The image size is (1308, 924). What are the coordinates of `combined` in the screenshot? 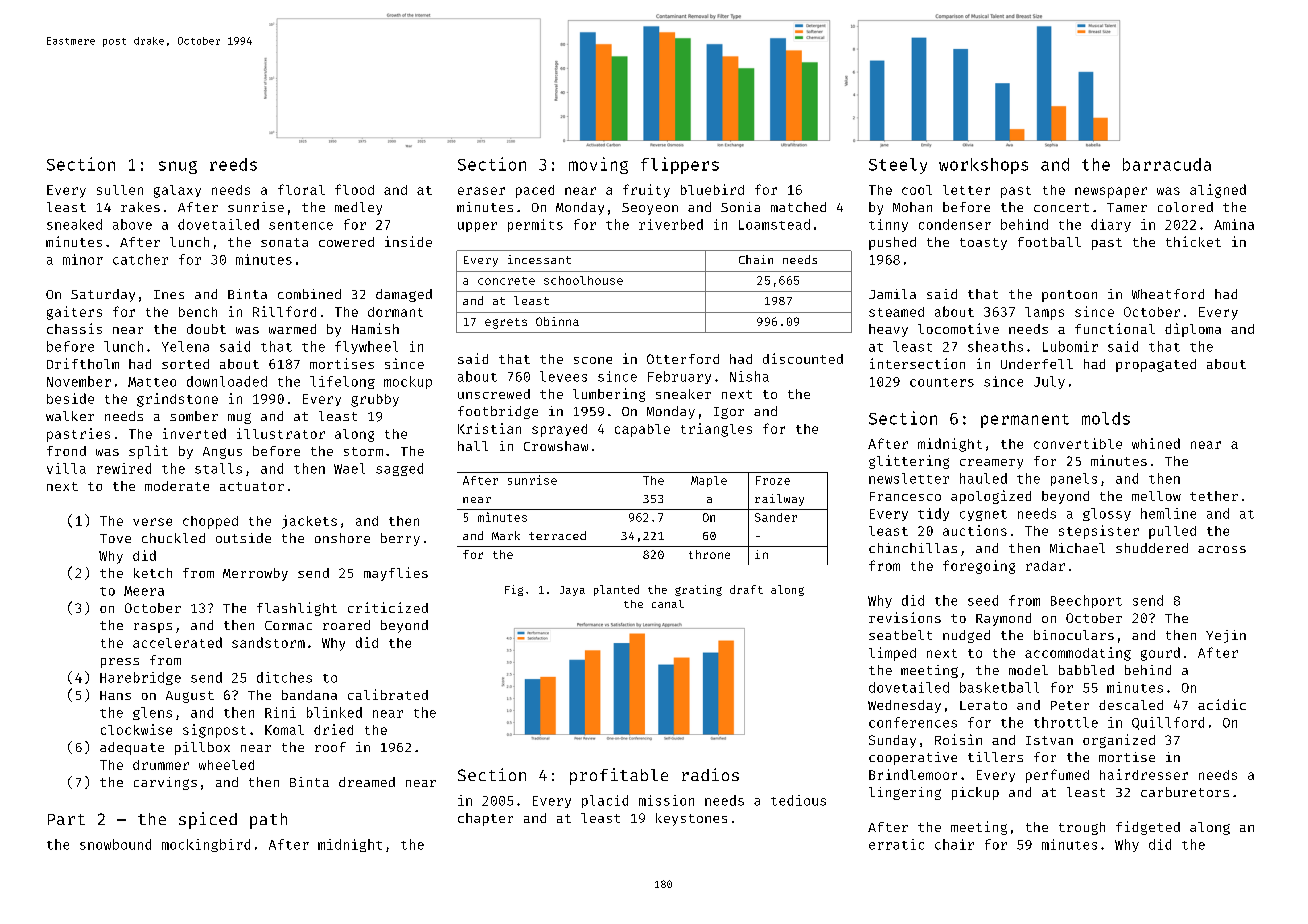 It's located at (309, 294).
